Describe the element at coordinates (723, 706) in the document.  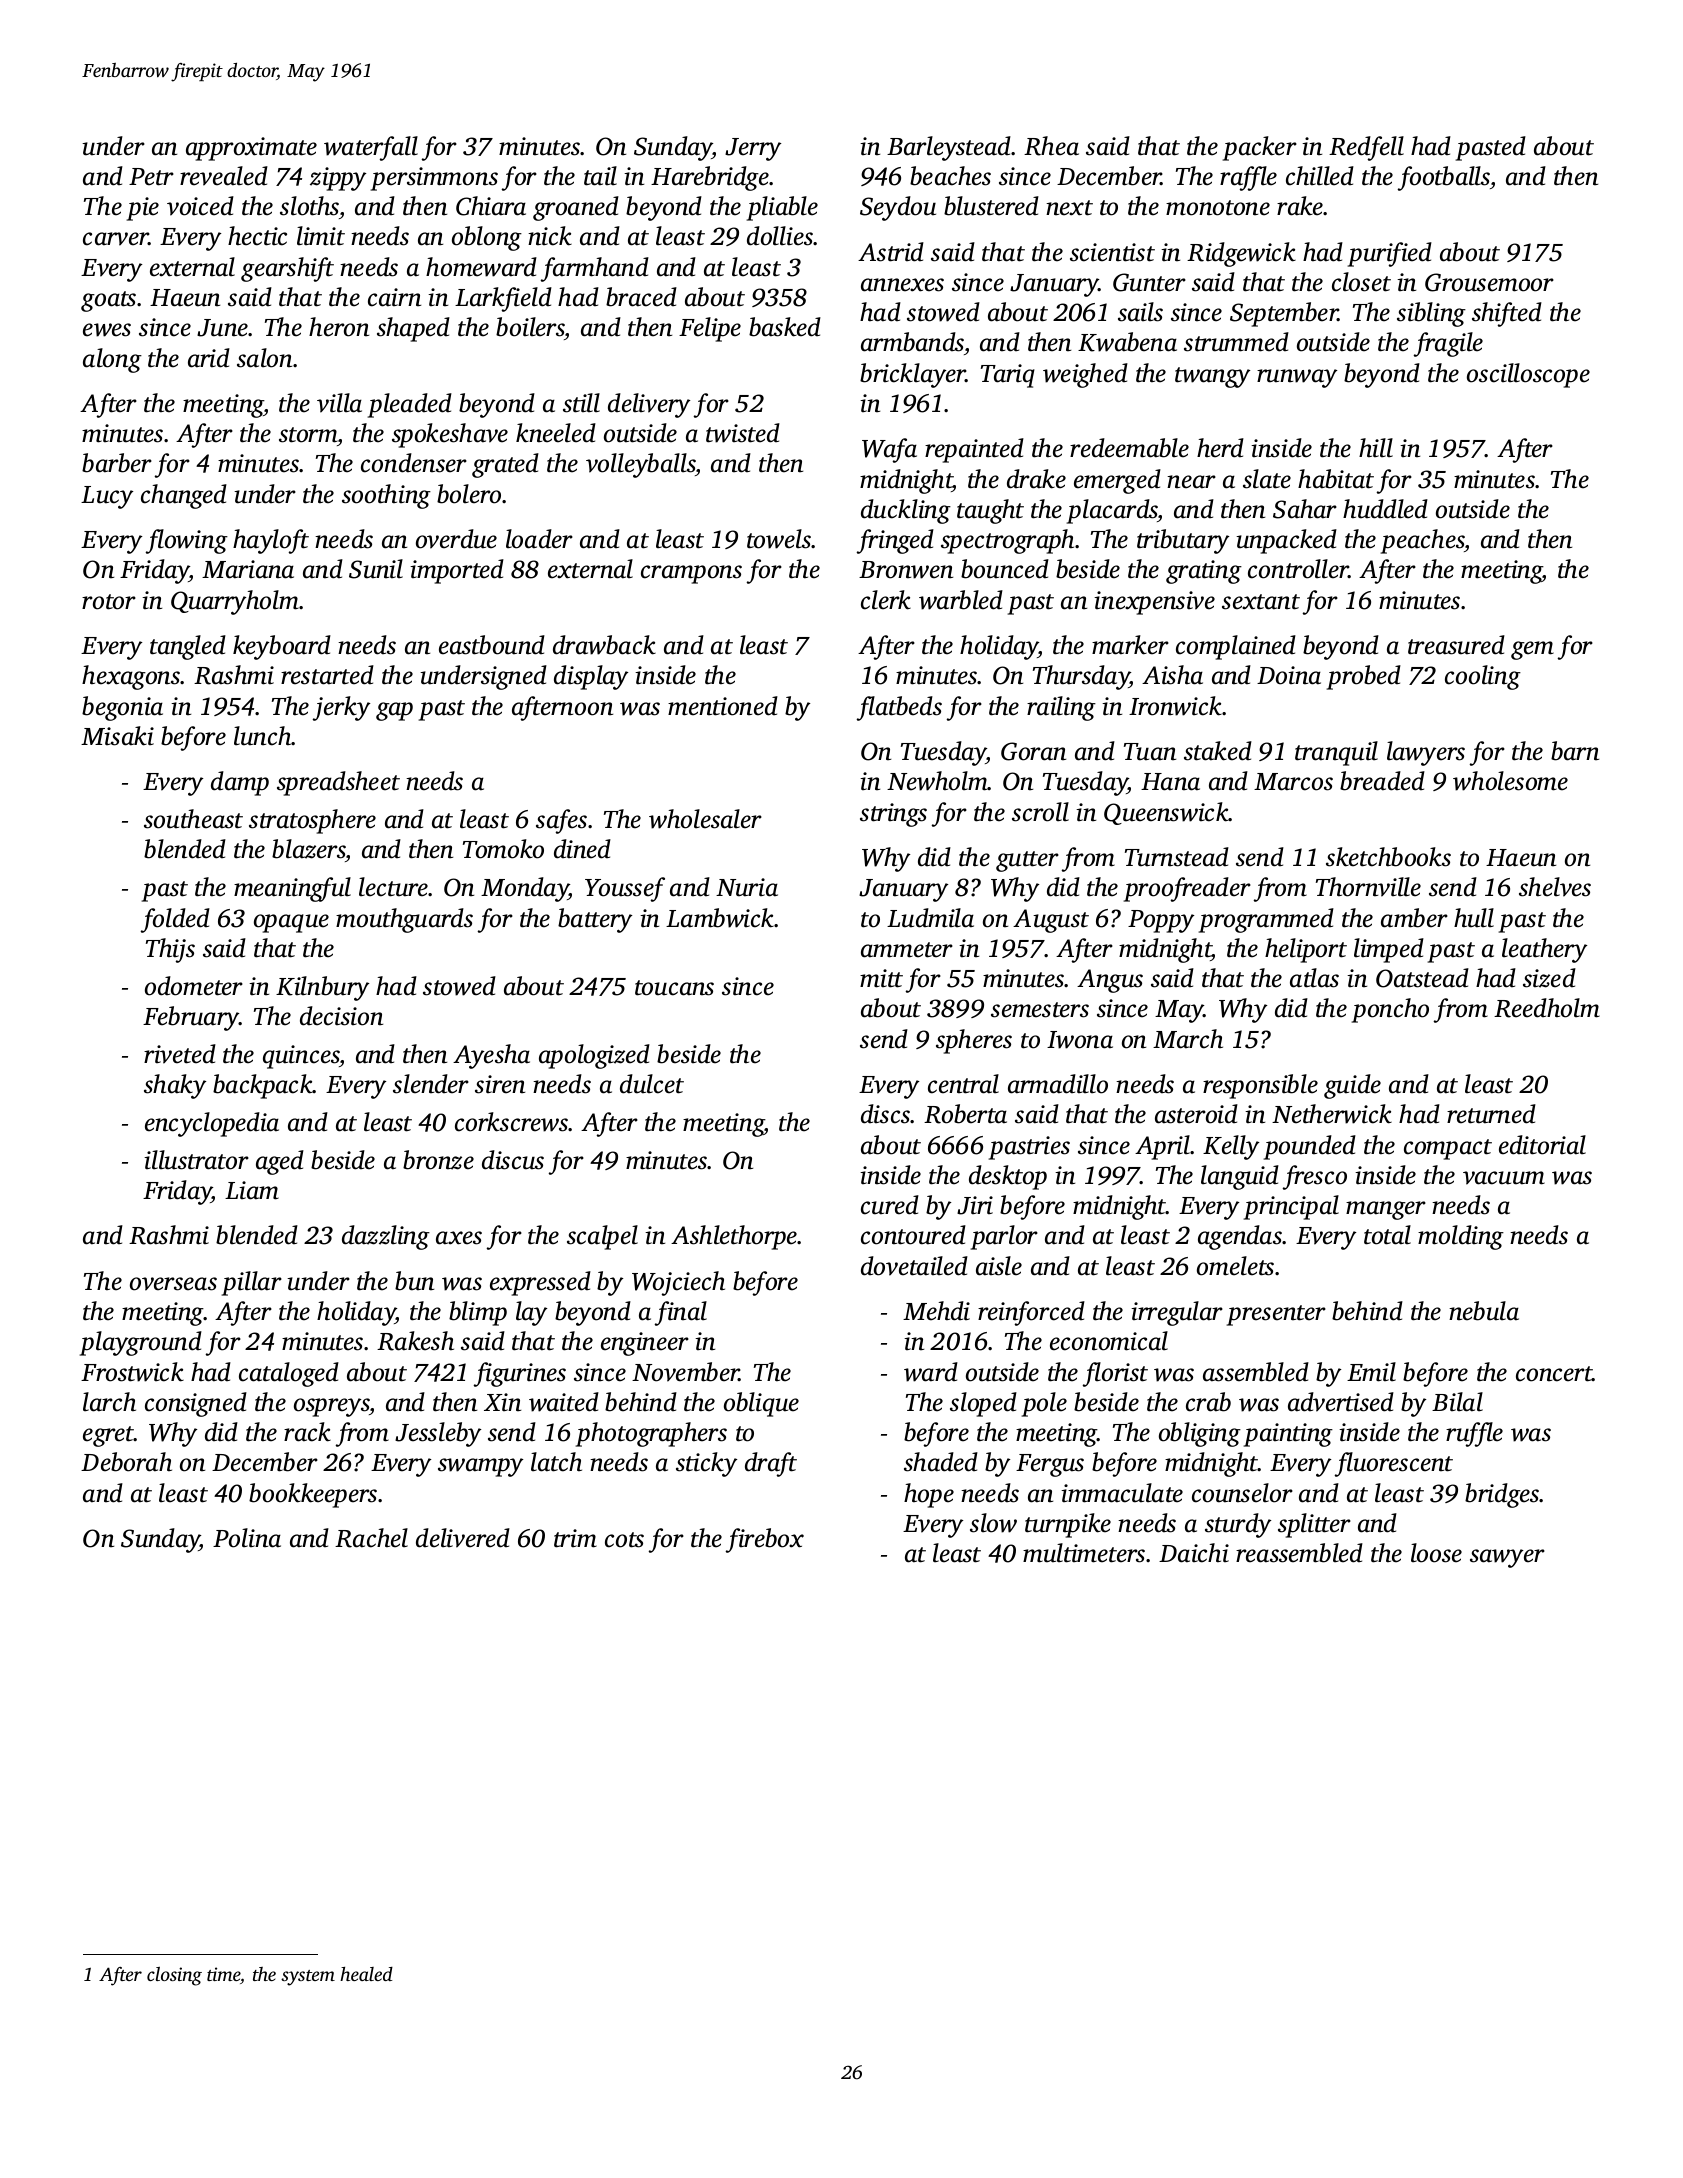
I see `mentioned` at that location.
